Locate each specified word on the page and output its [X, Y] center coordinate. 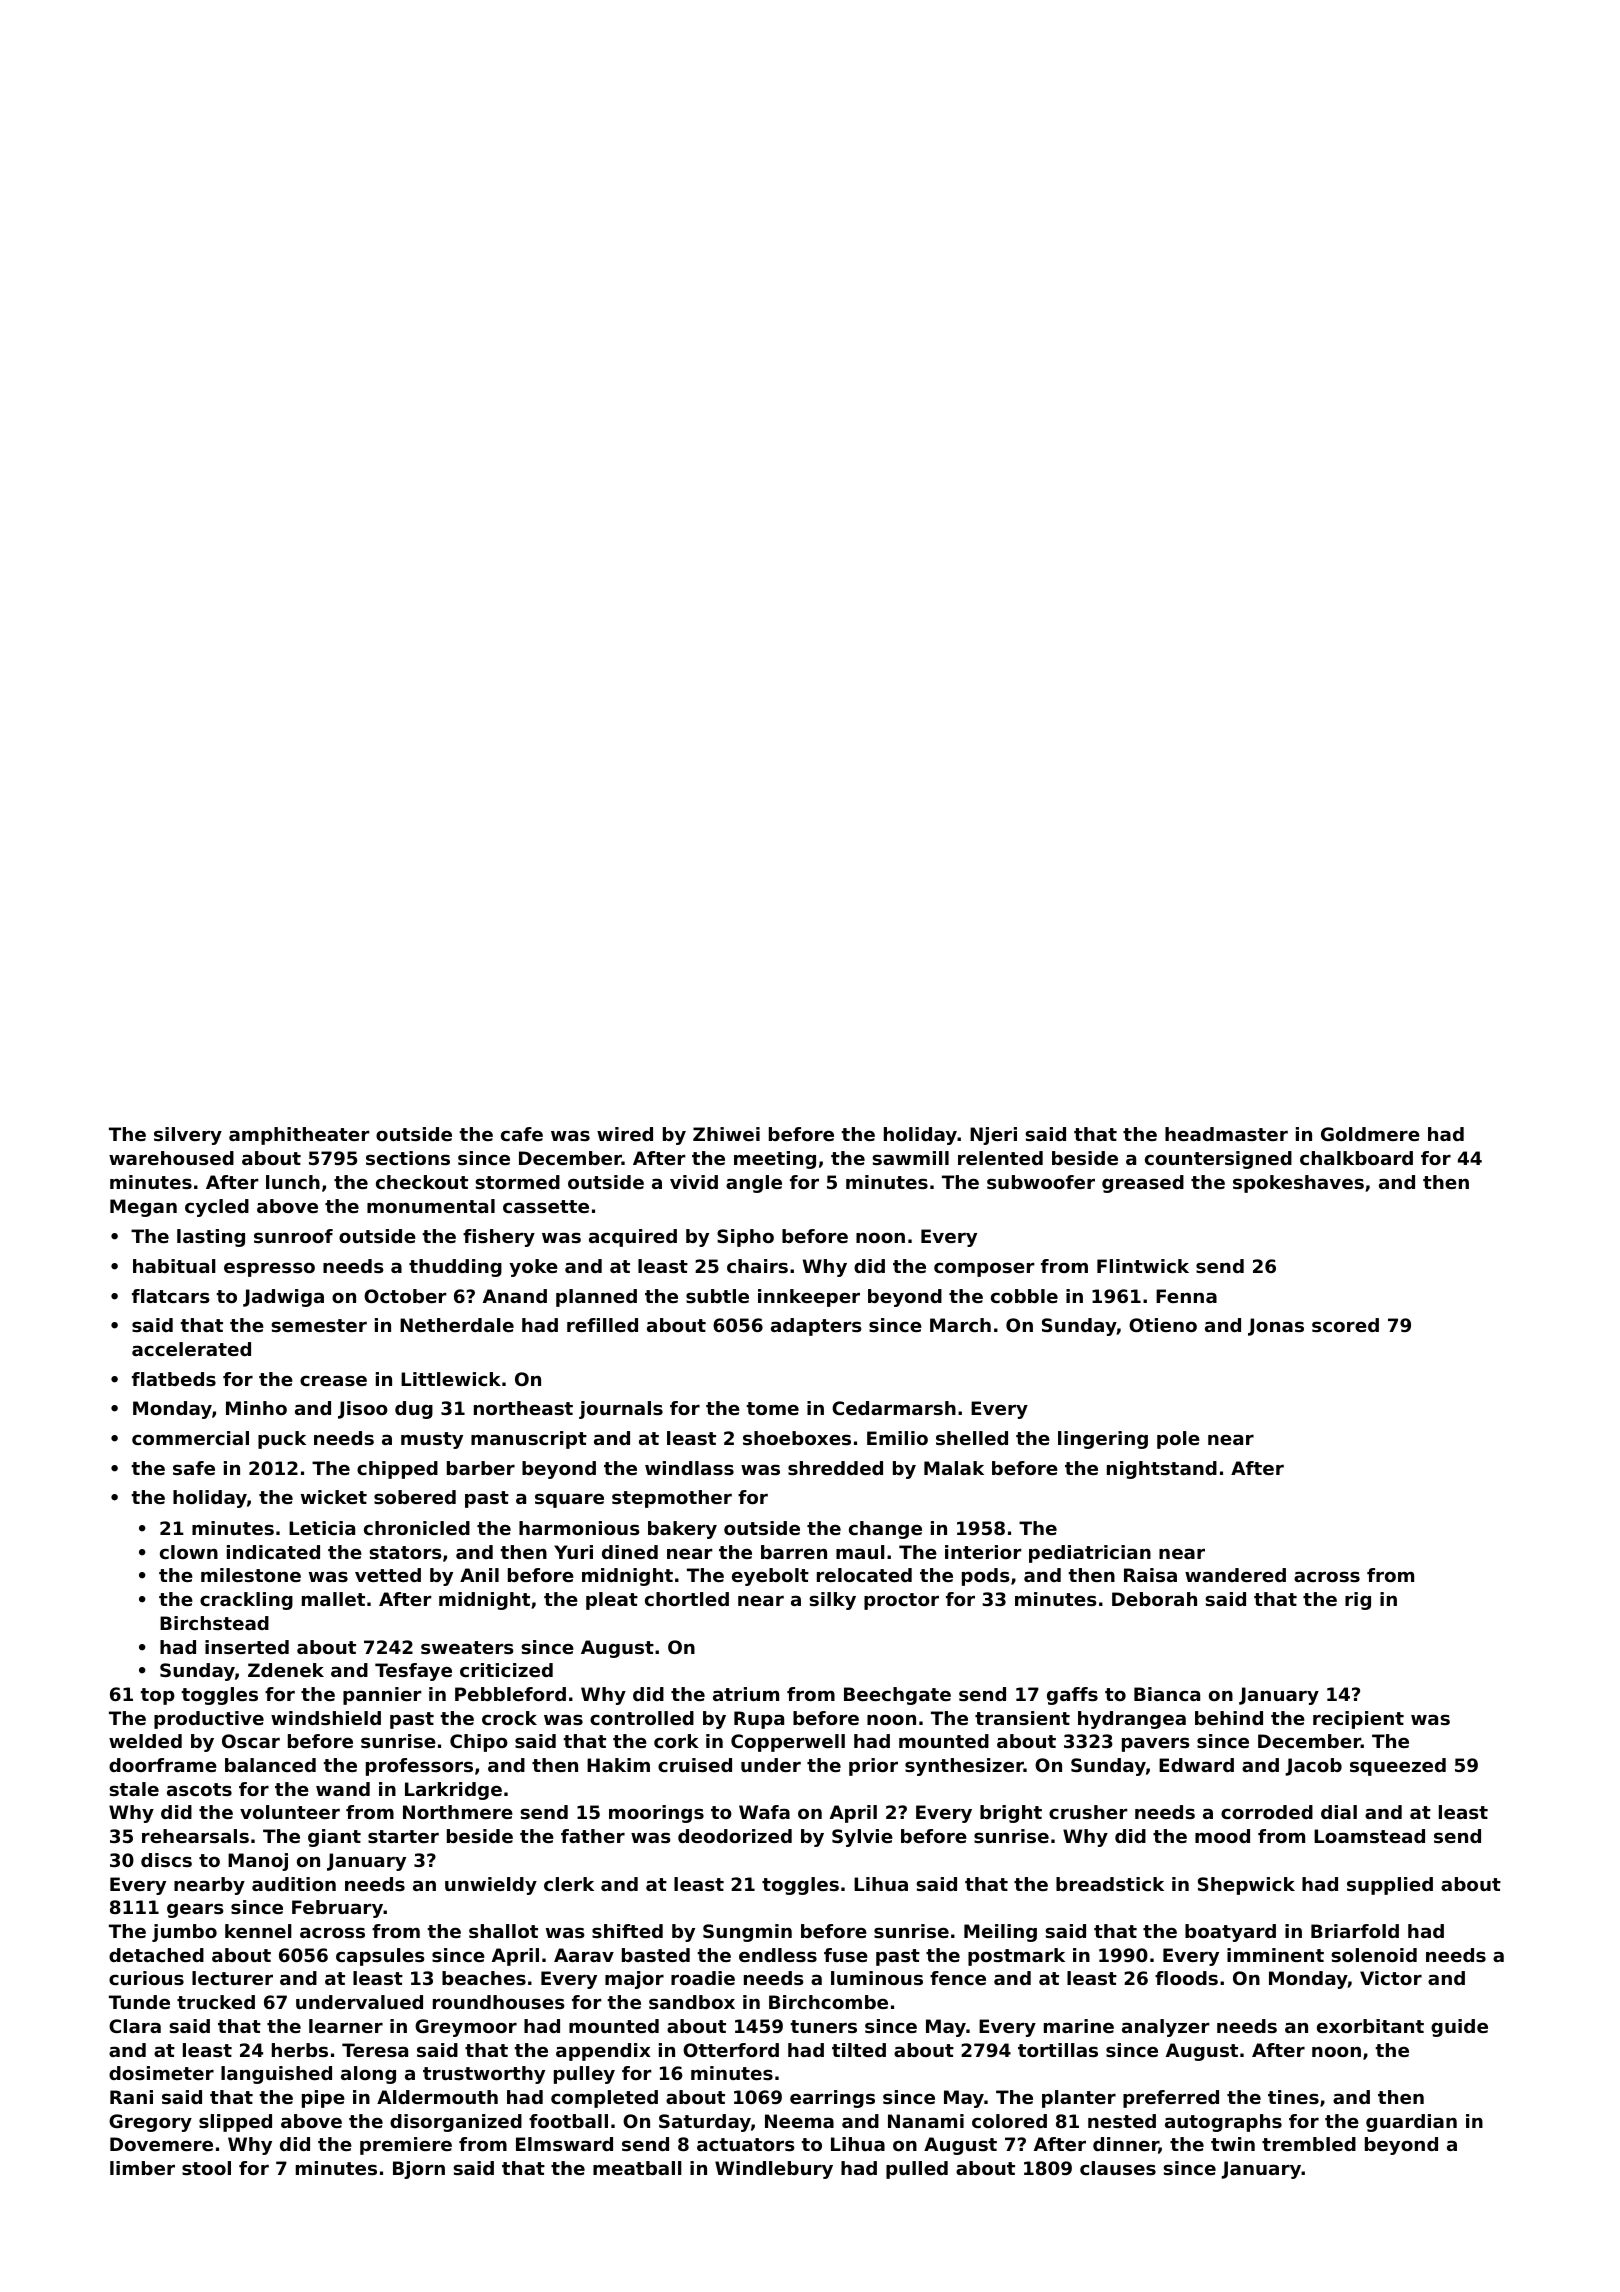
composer [984, 1269]
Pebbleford [510, 1694]
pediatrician [1090, 1554]
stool [206, 2168]
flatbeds [174, 1379]
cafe [522, 1134]
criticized [506, 1670]
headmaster [1226, 1134]
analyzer [1166, 2028]
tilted [859, 2050]
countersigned [1218, 1160]
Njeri [993, 1136]
